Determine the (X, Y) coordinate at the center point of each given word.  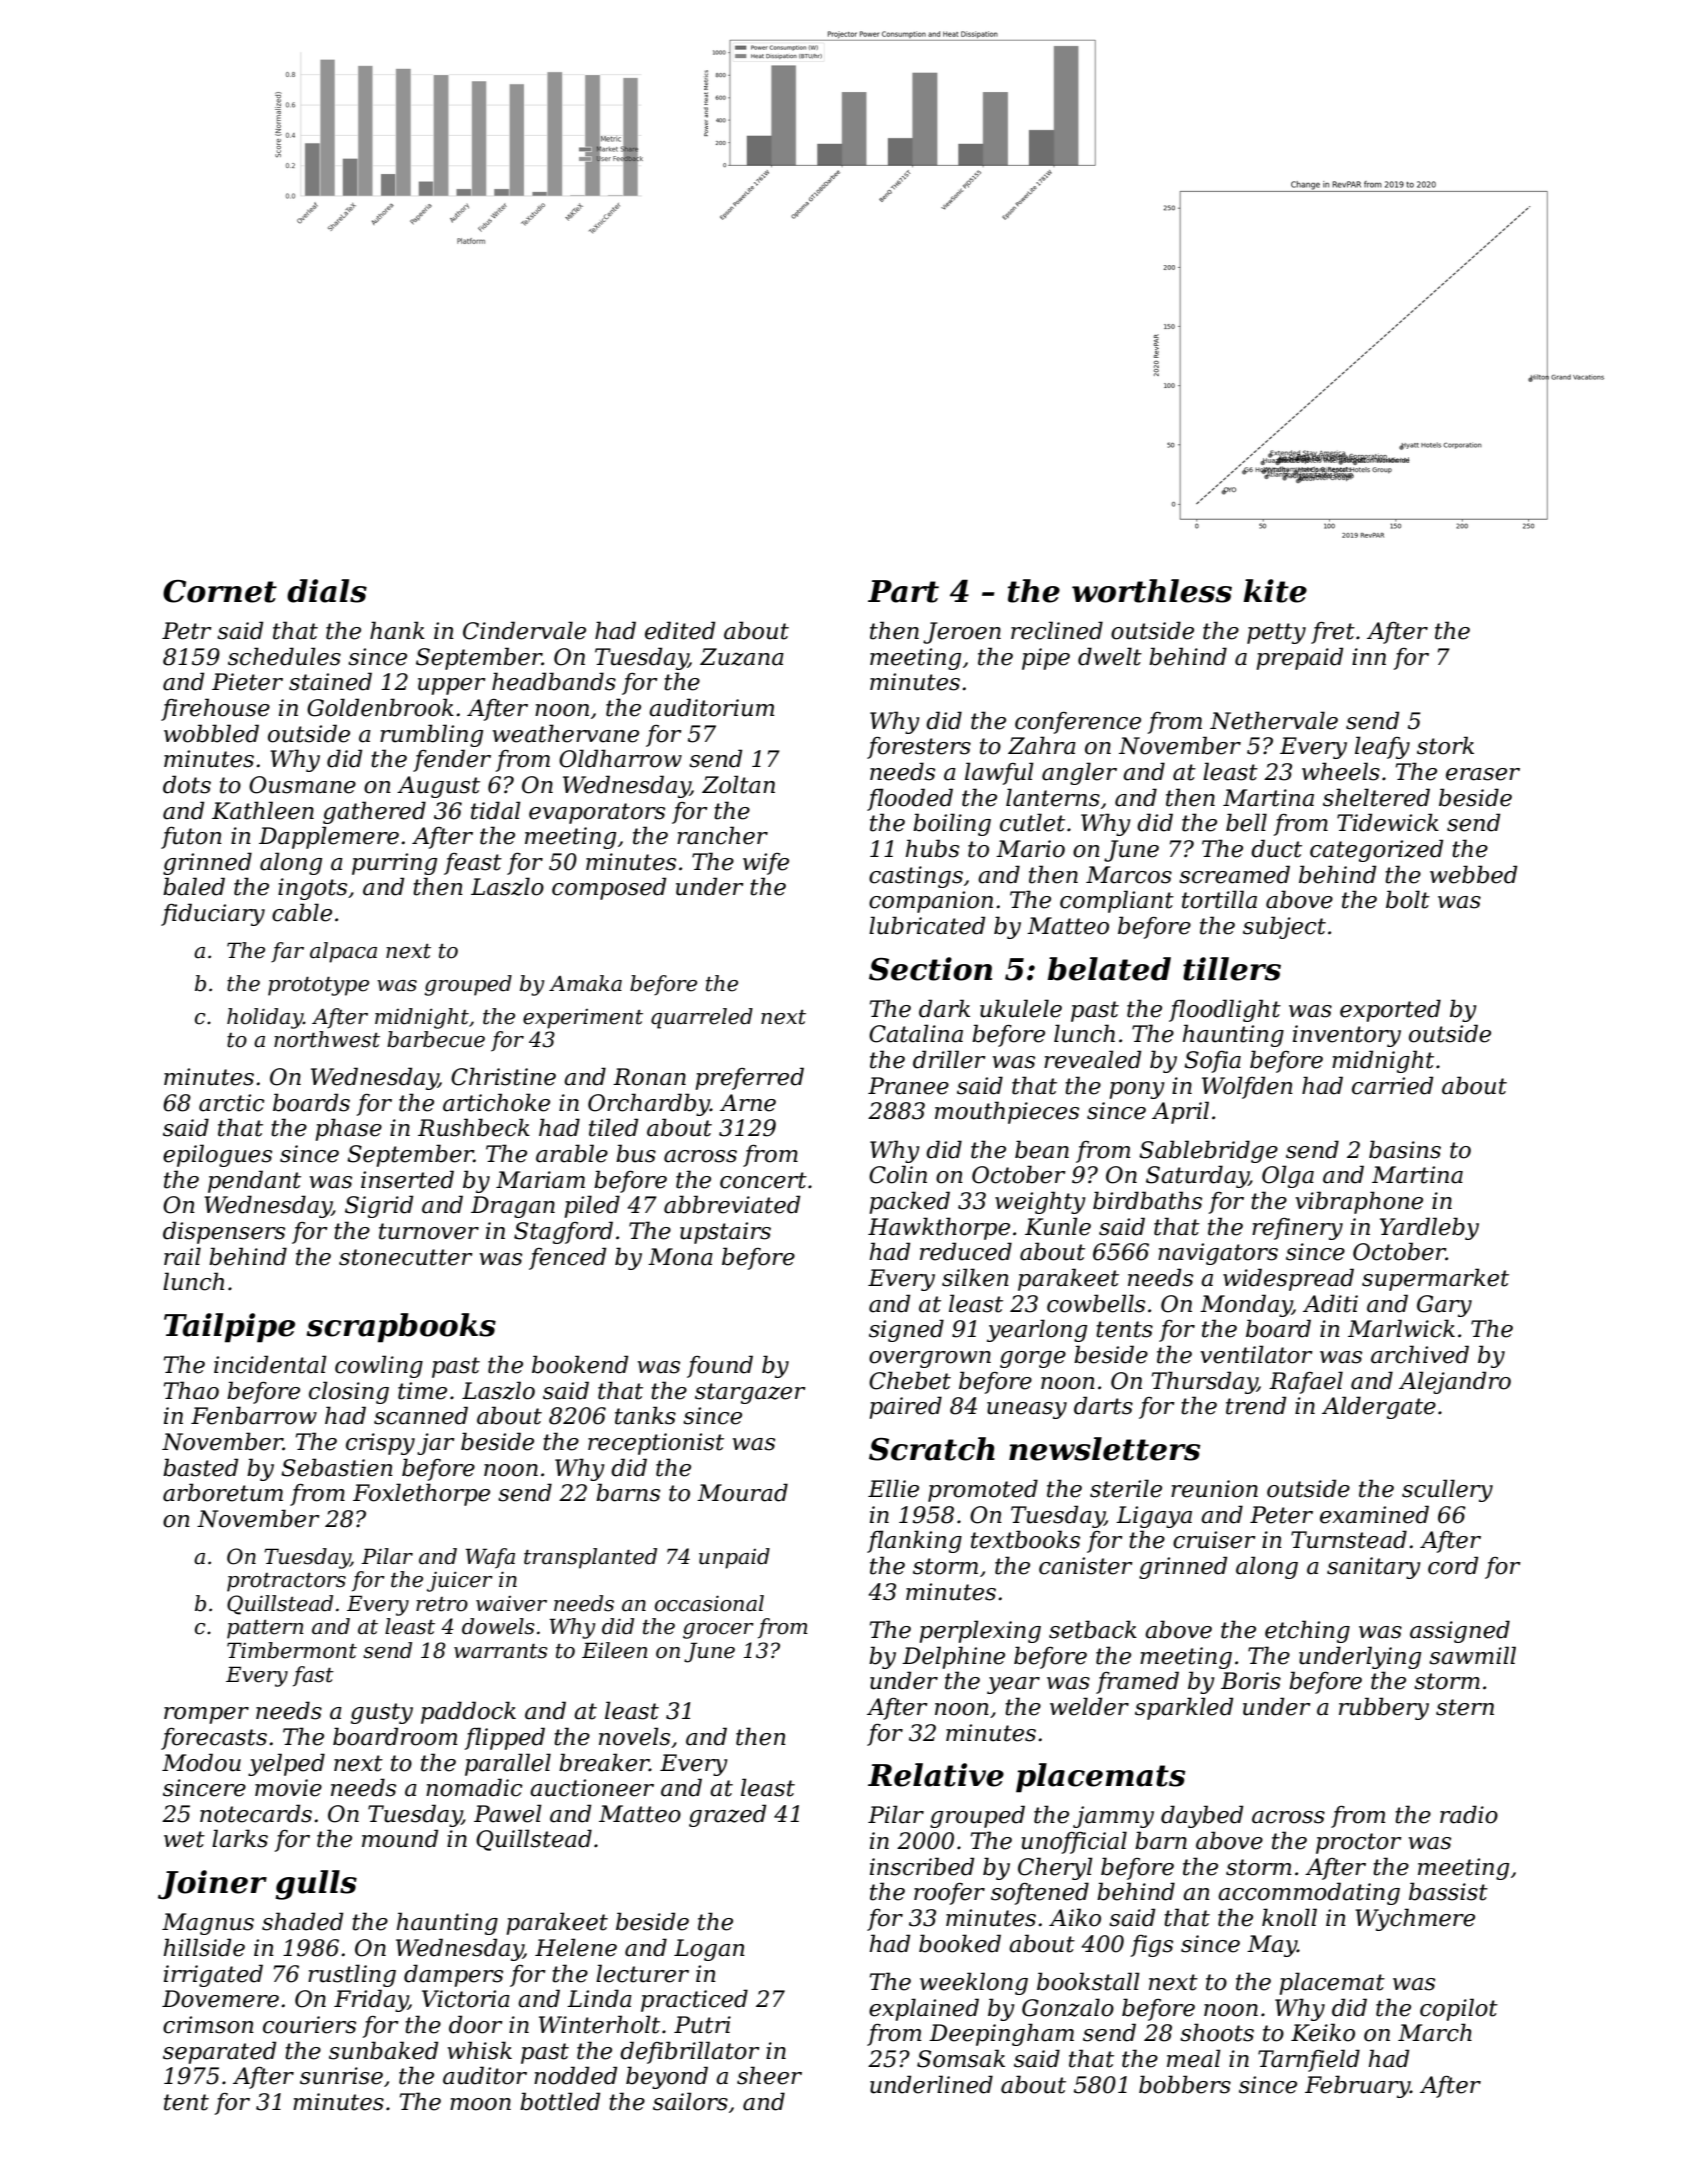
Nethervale (1274, 720)
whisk (480, 2050)
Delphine (953, 1657)
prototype (318, 986)
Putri (702, 2025)
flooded (910, 799)
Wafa (490, 1558)
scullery (1447, 1490)
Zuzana (742, 657)
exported (1390, 1010)
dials (327, 591)
